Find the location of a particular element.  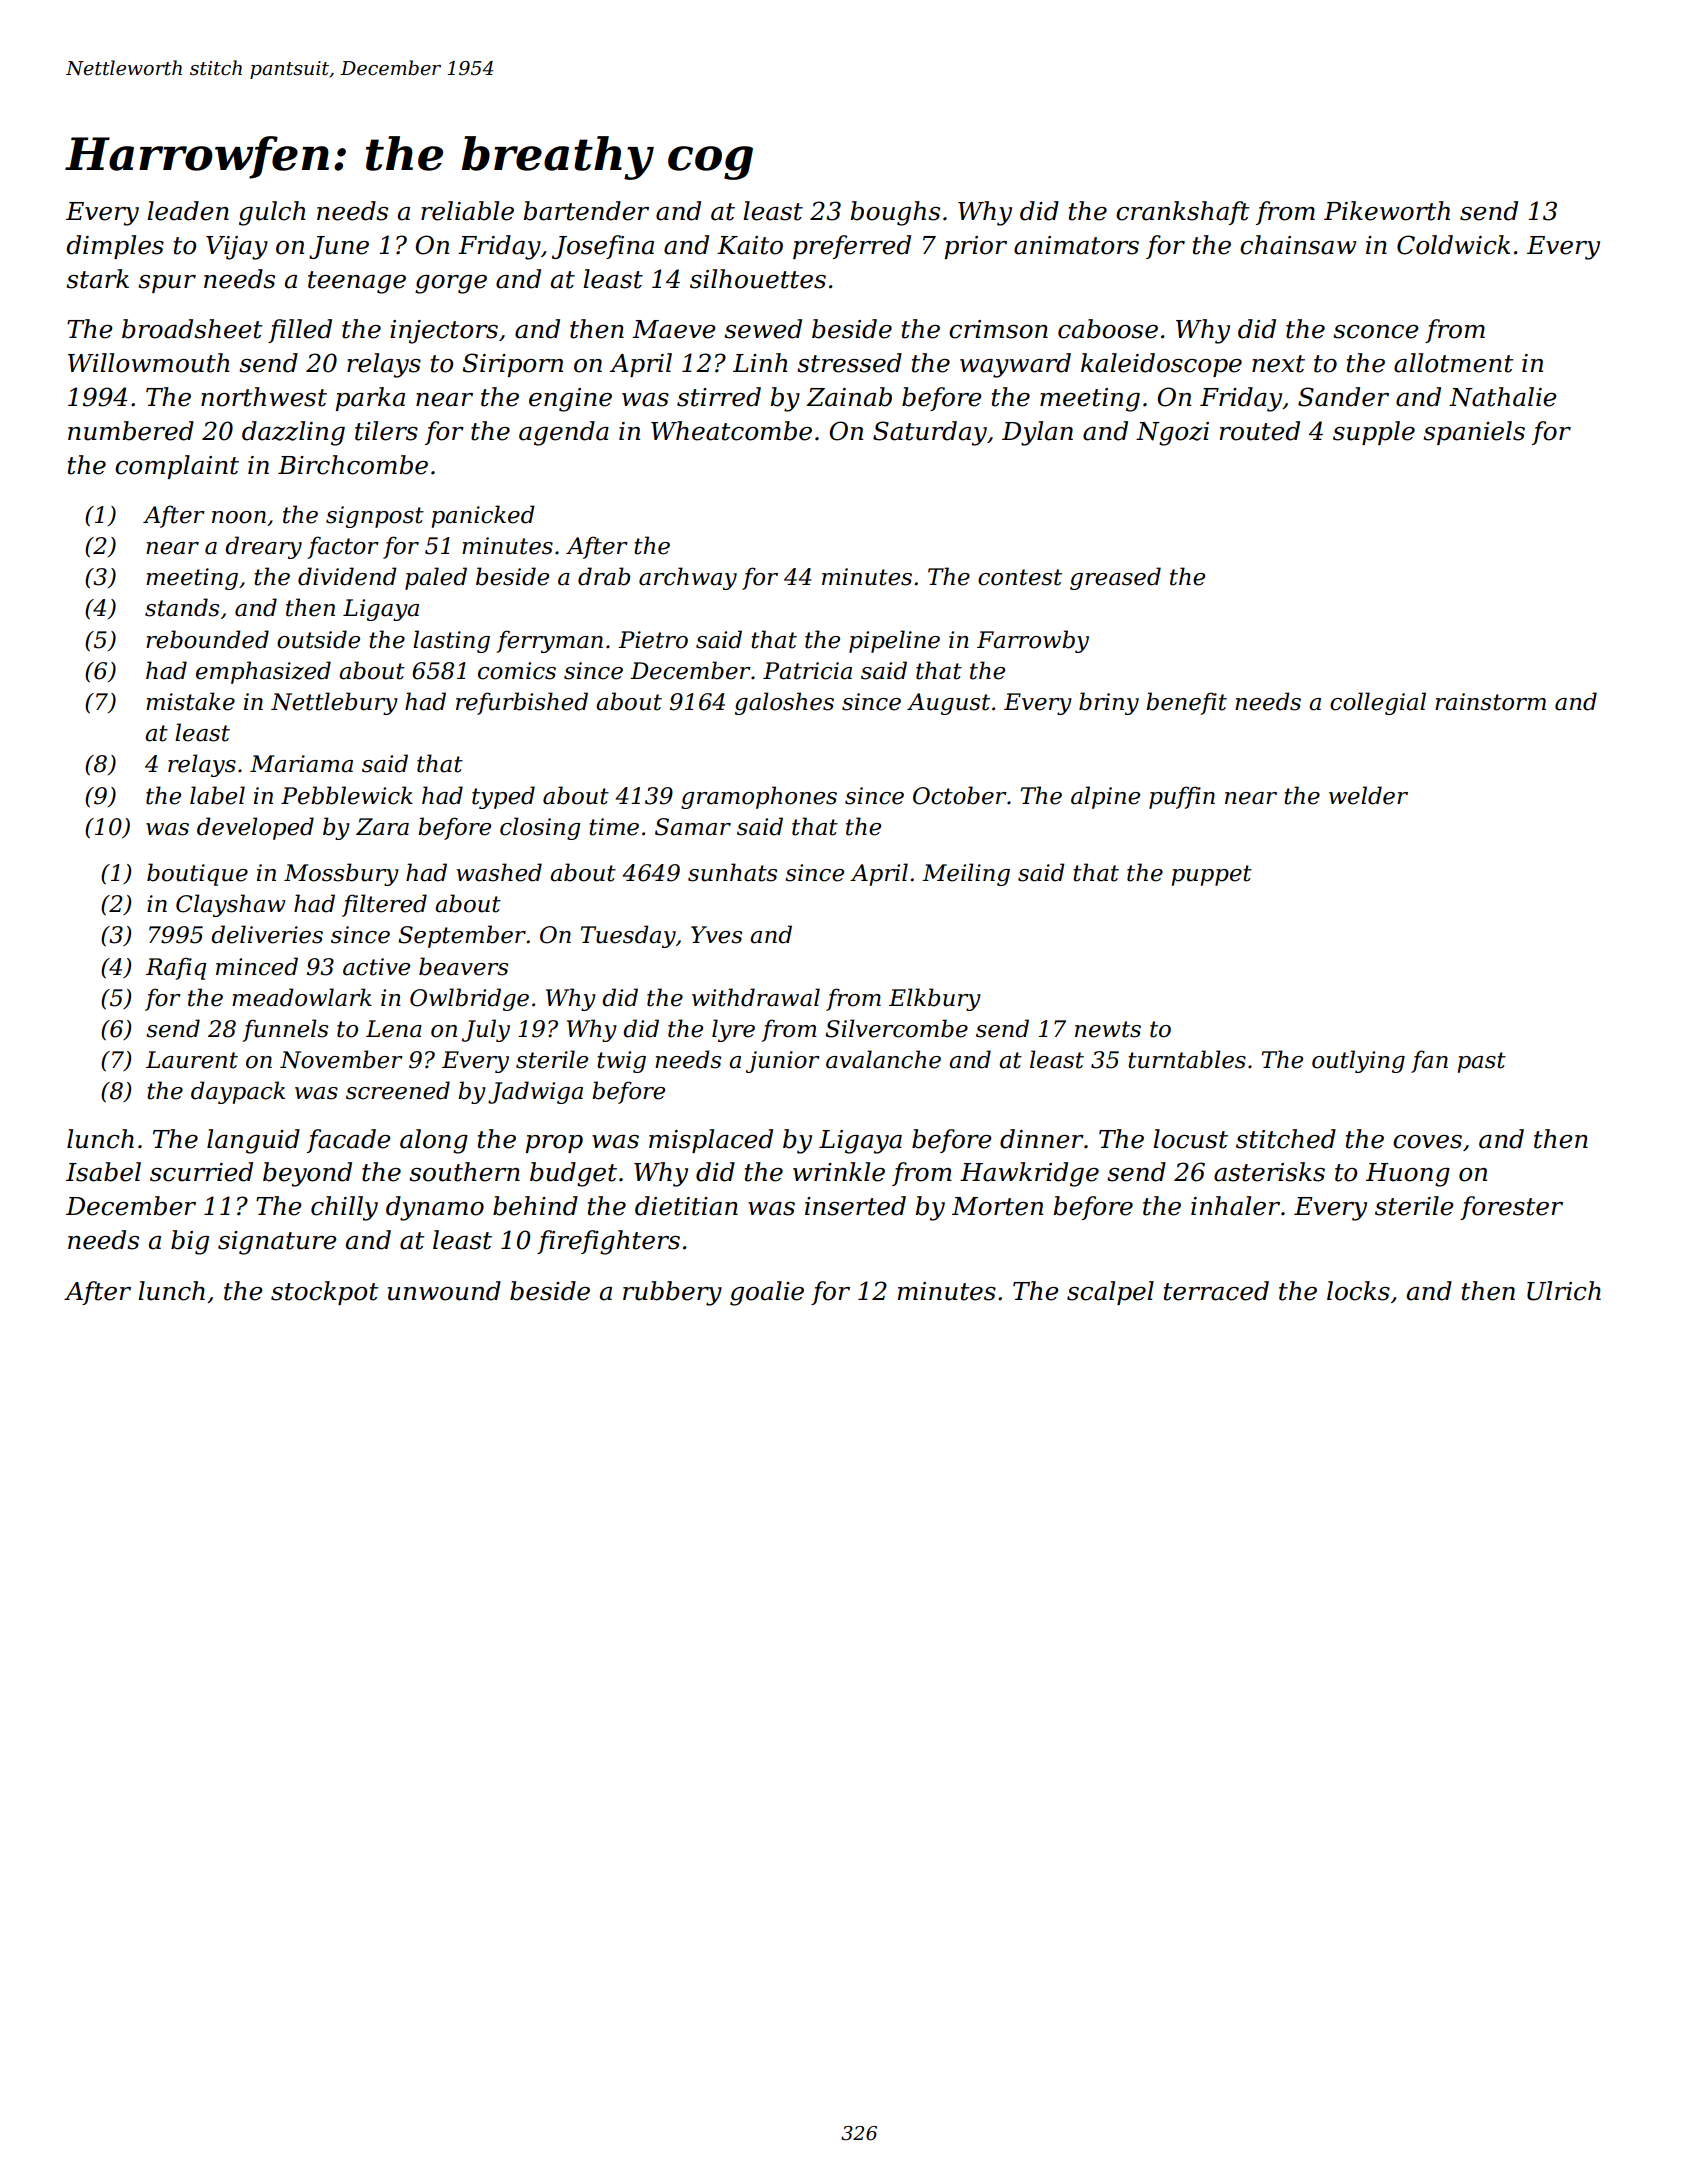

dividend is located at coordinates (347, 576).
